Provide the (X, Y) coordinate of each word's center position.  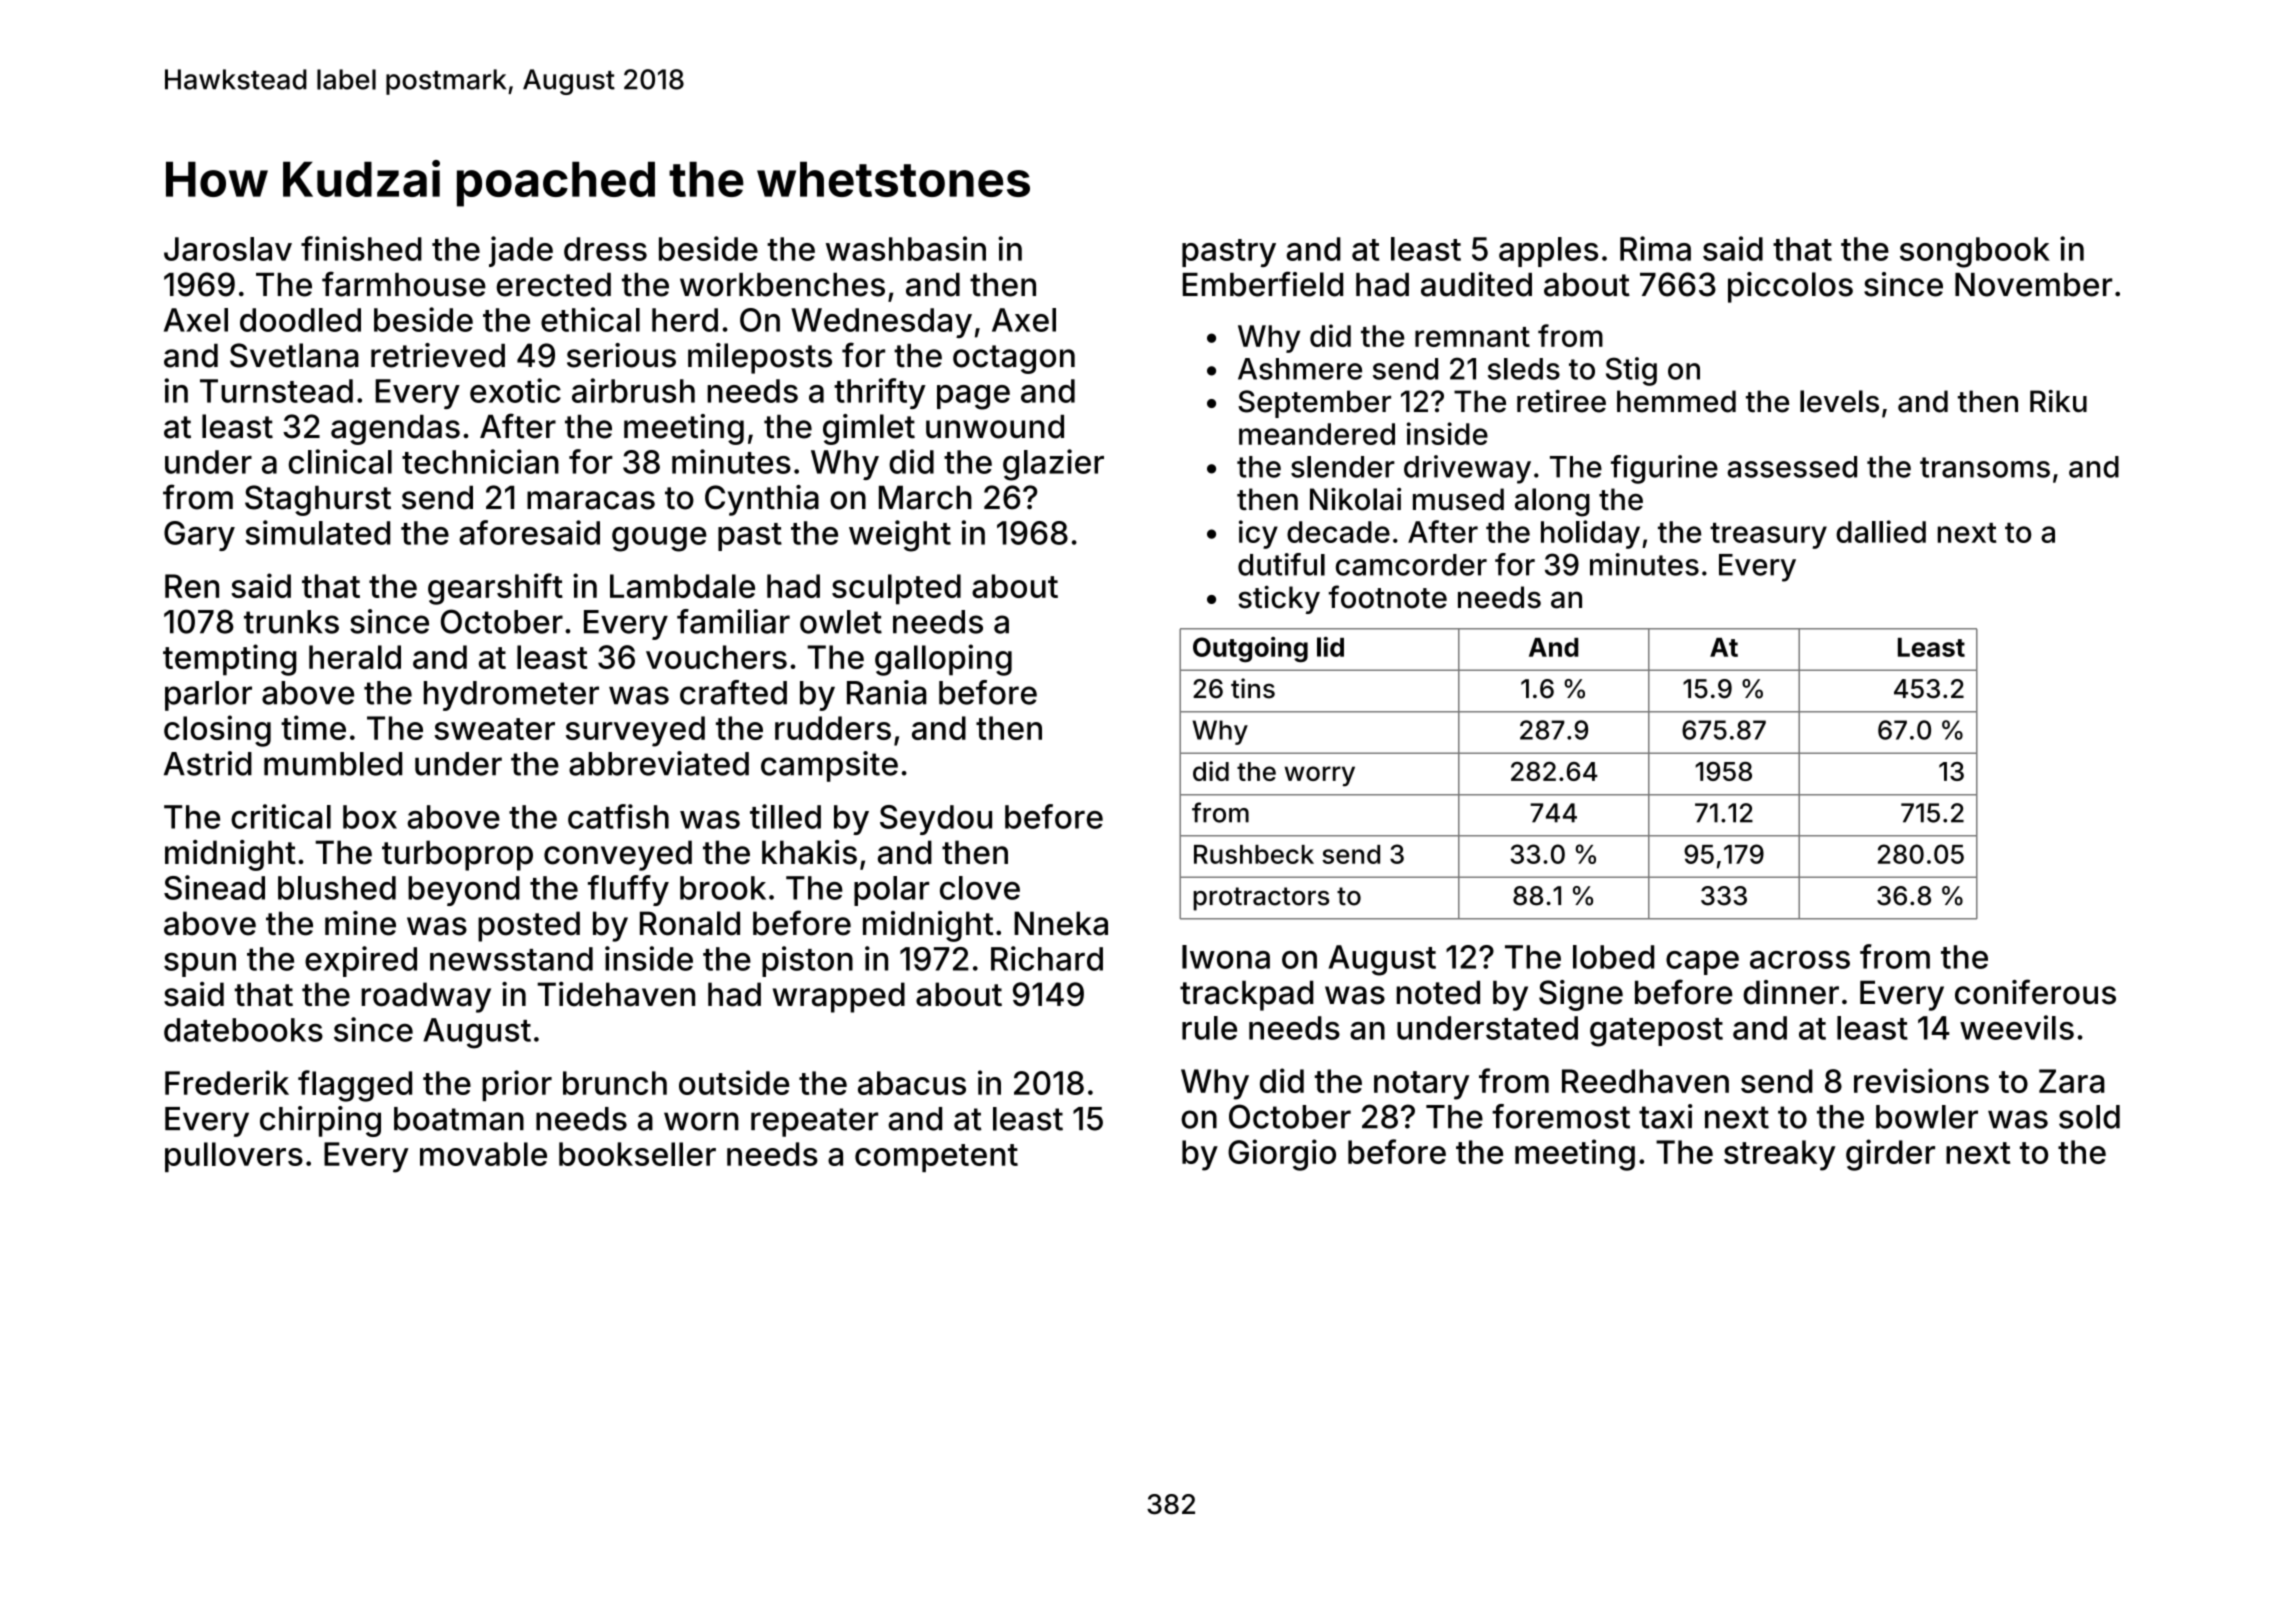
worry (1319, 776)
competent (936, 1158)
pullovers (234, 1157)
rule (1209, 1028)
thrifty (880, 393)
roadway (426, 997)
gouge (659, 539)
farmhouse (404, 284)
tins (1253, 688)
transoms (1985, 467)
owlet (841, 622)
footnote (1388, 597)
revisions (1921, 1080)
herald (355, 657)
